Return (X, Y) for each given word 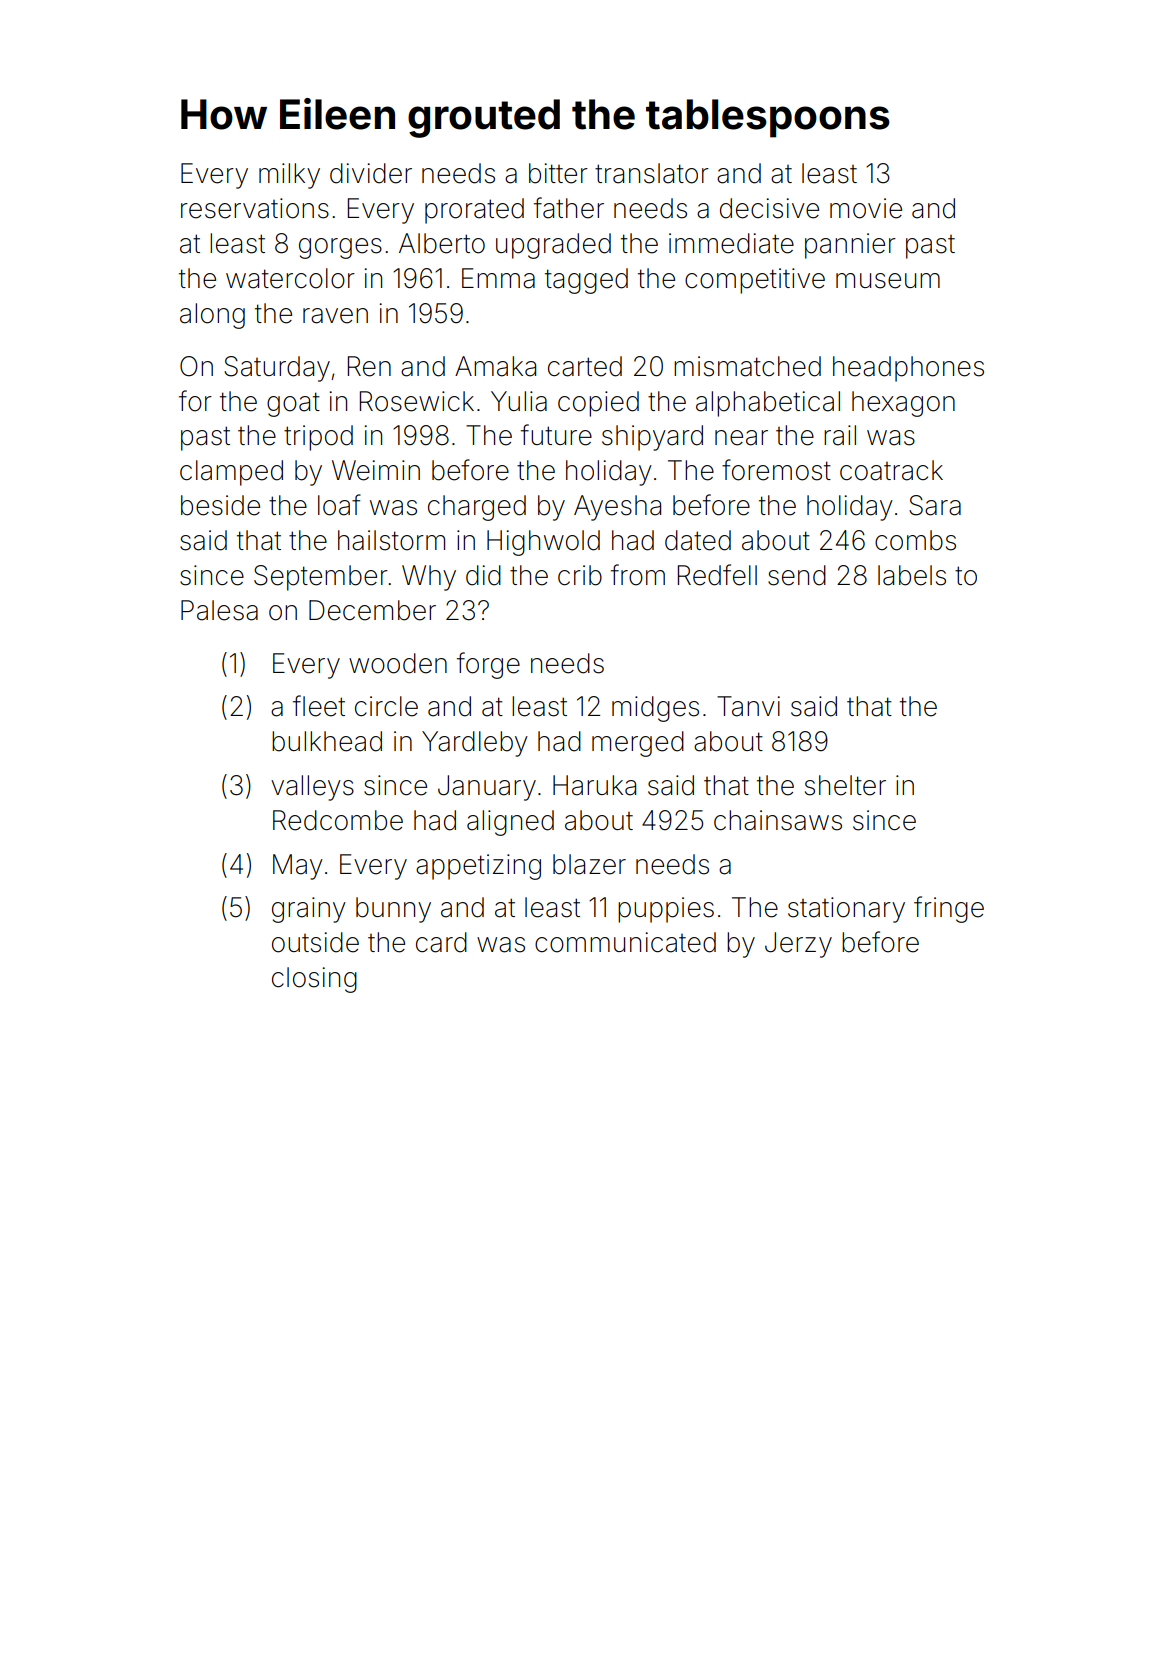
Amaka (495, 366)
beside (220, 505)
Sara (935, 505)
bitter (558, 173)
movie (866, 208)
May (298, 867)
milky (289, 176)
